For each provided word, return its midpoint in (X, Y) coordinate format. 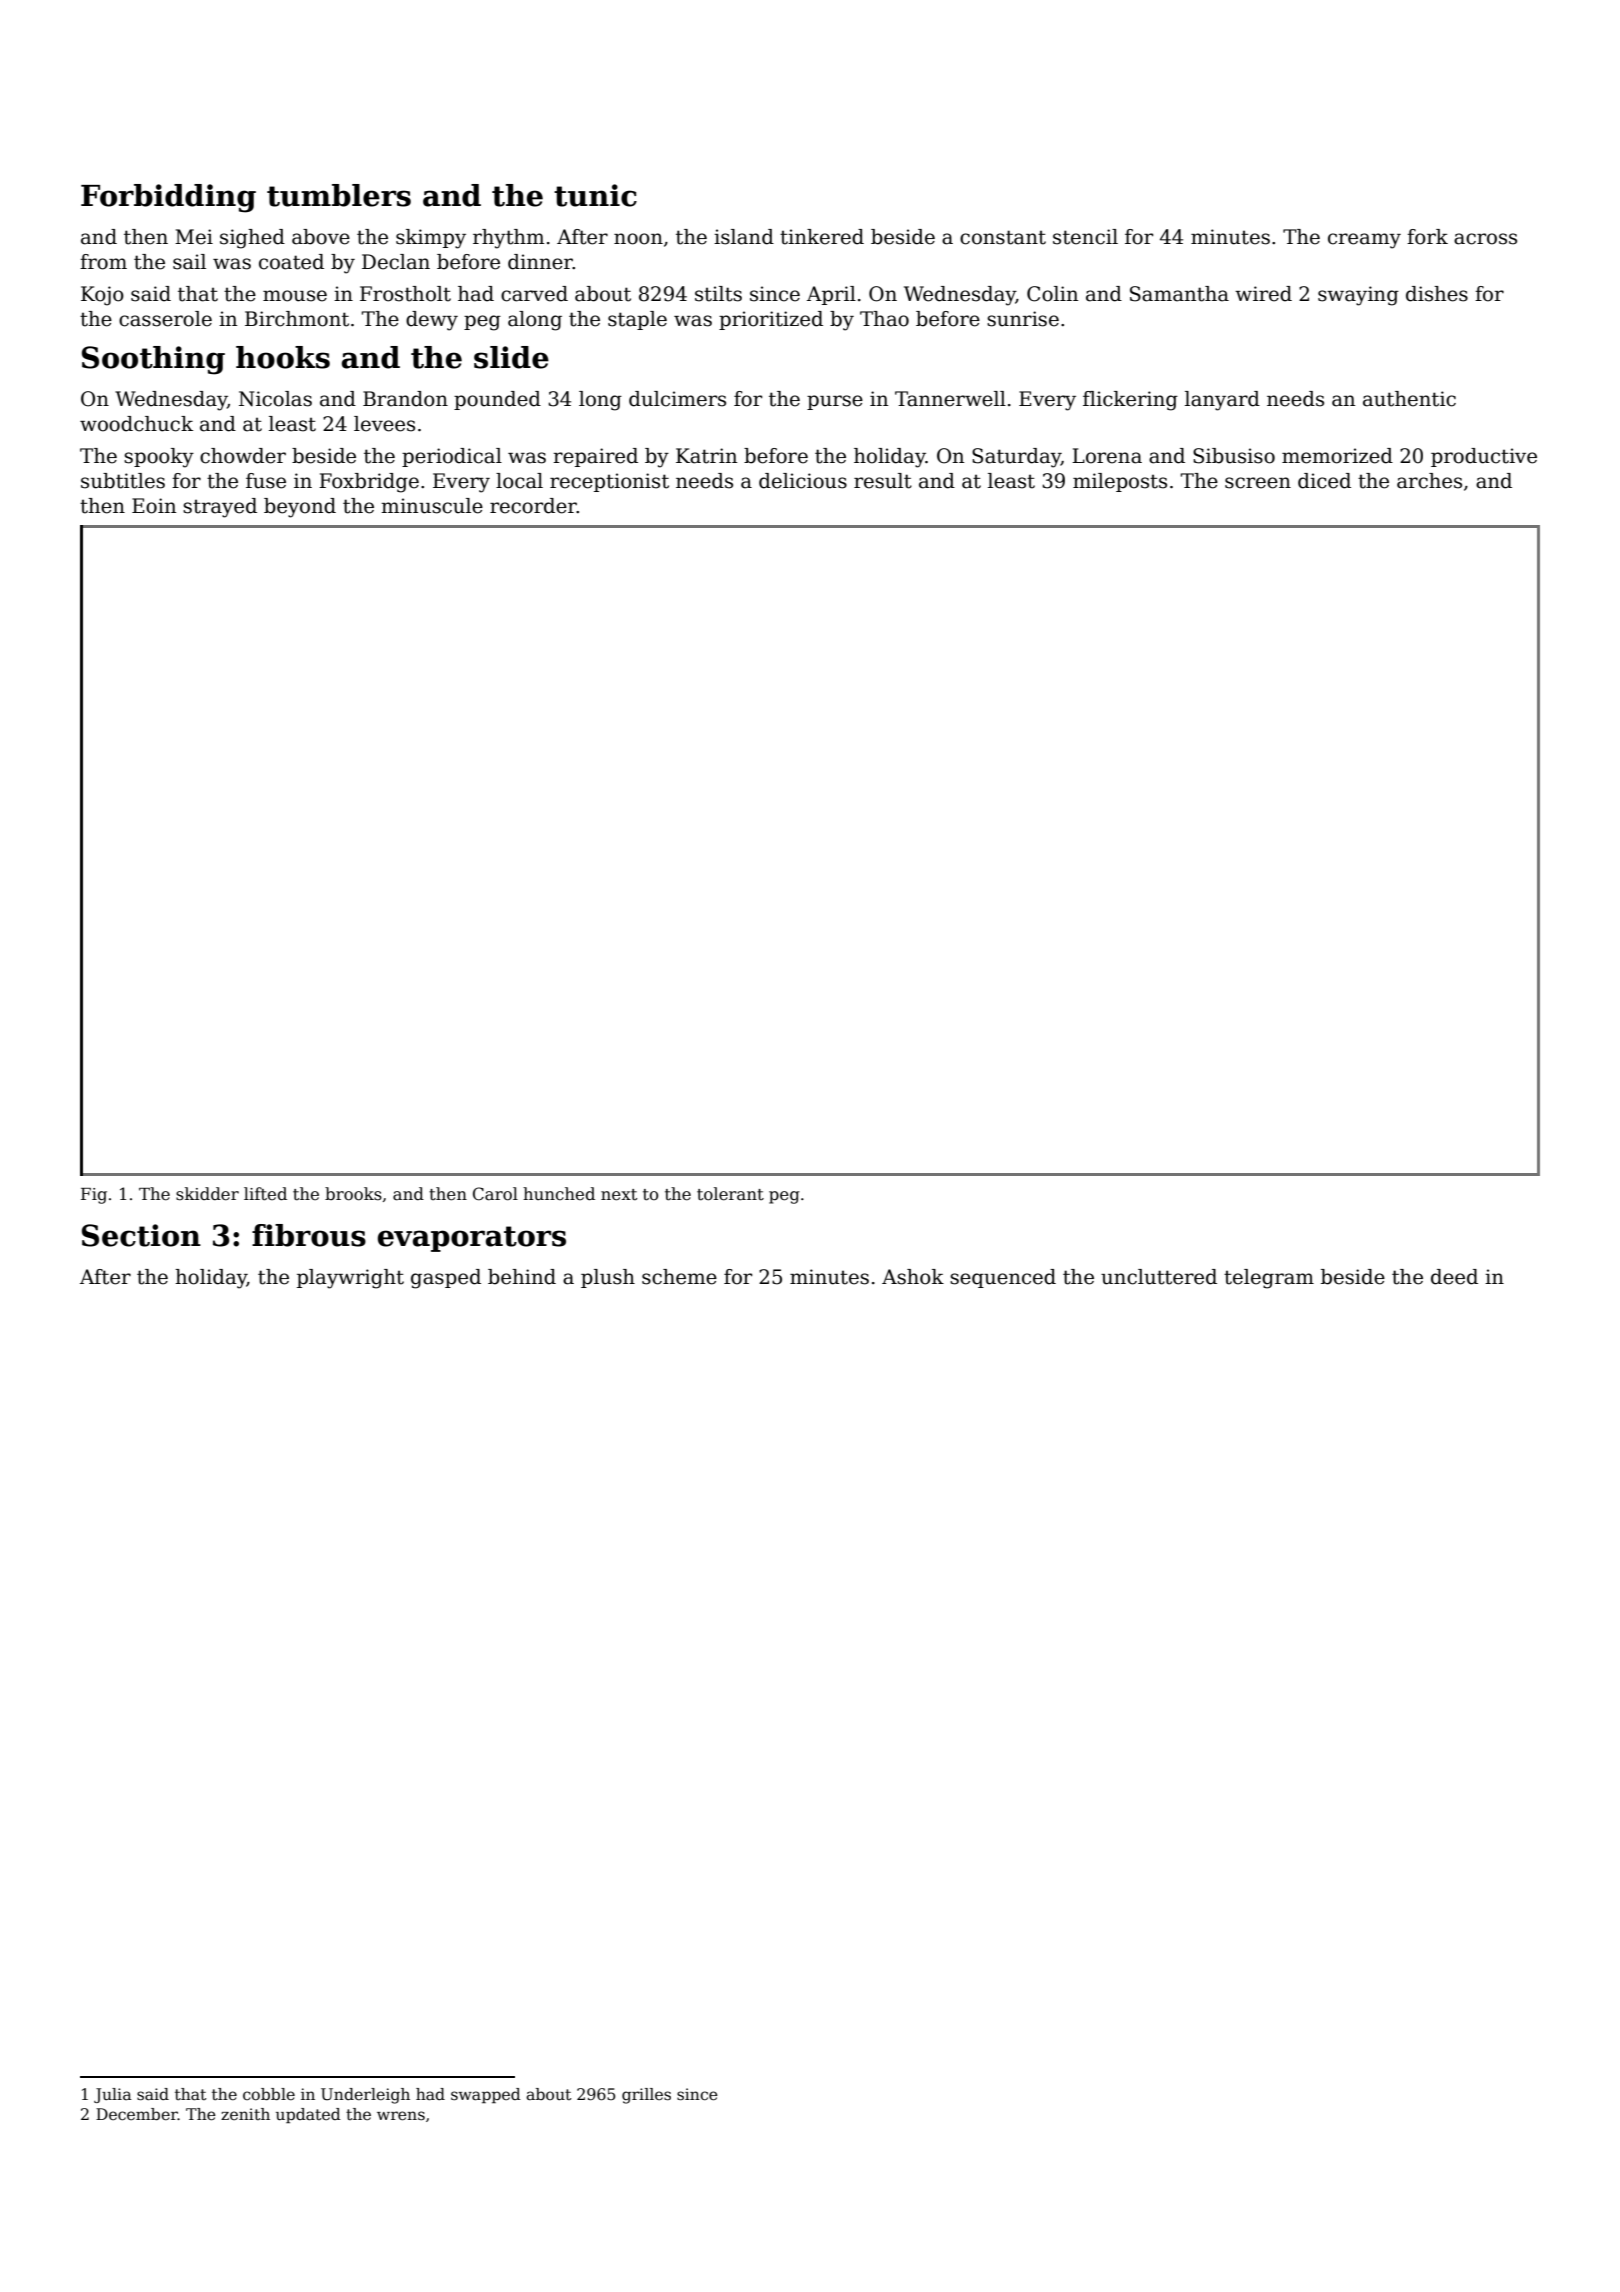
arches (1429, 481)
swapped (486, 2095)
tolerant (730, 1194)
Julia (113, 2095)
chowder (243, 456)
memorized (1337, 456)
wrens (401, 2116)
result (883, 481)
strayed (220, 508)
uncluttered (1159, 1277)
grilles (646, 2096)
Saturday (1016, 458)
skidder (207, 1194)
